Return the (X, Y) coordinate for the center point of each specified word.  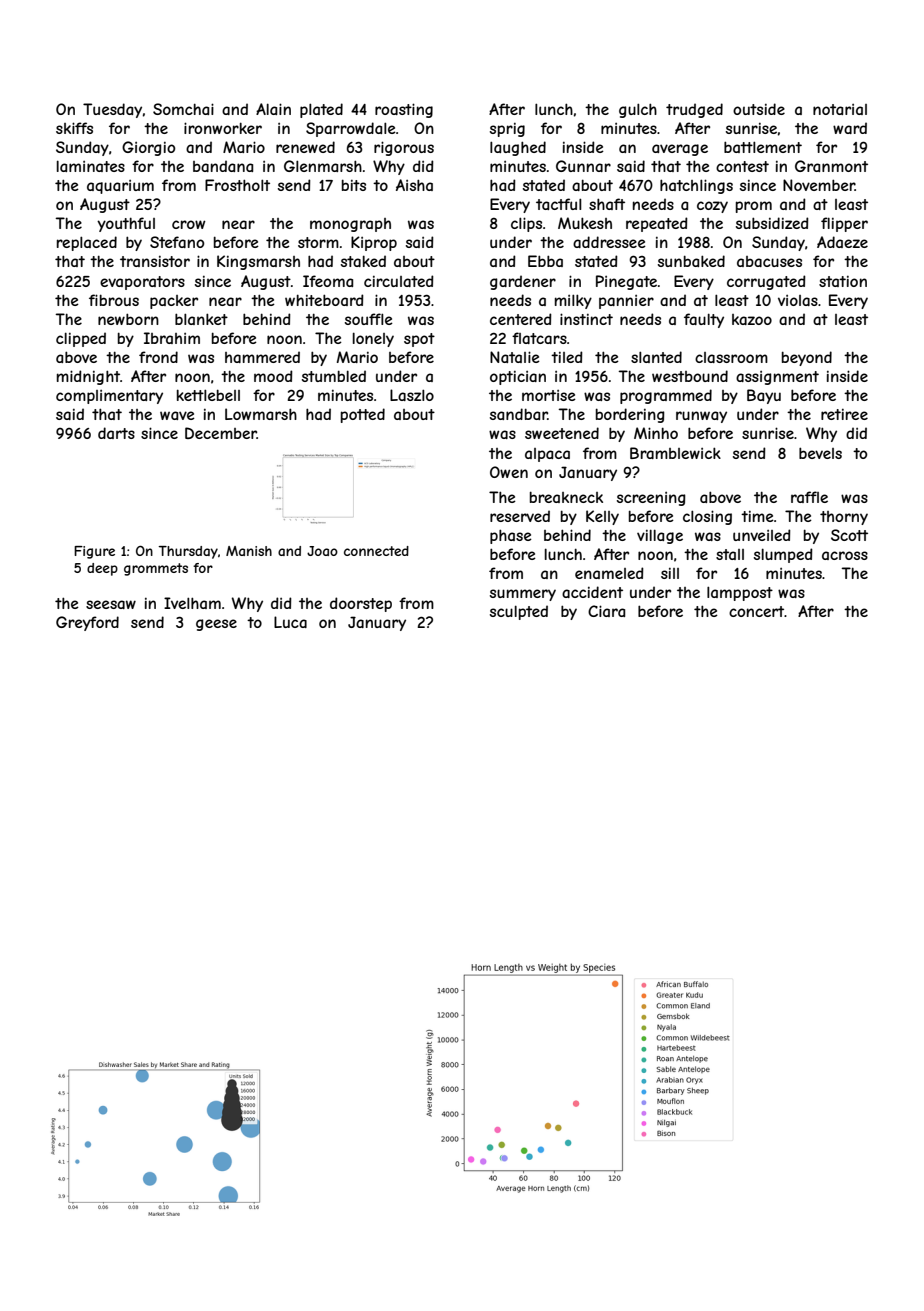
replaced (87, 243)
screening (651, 499)
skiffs (74, 128)
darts (116, 433)
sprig (507, 130)
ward (850, 128)
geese (216, 625)
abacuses (769, 261)
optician (518, 378)
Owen (509, 472)
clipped (81, 339)
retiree (844, 414)
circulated (399, 281)
